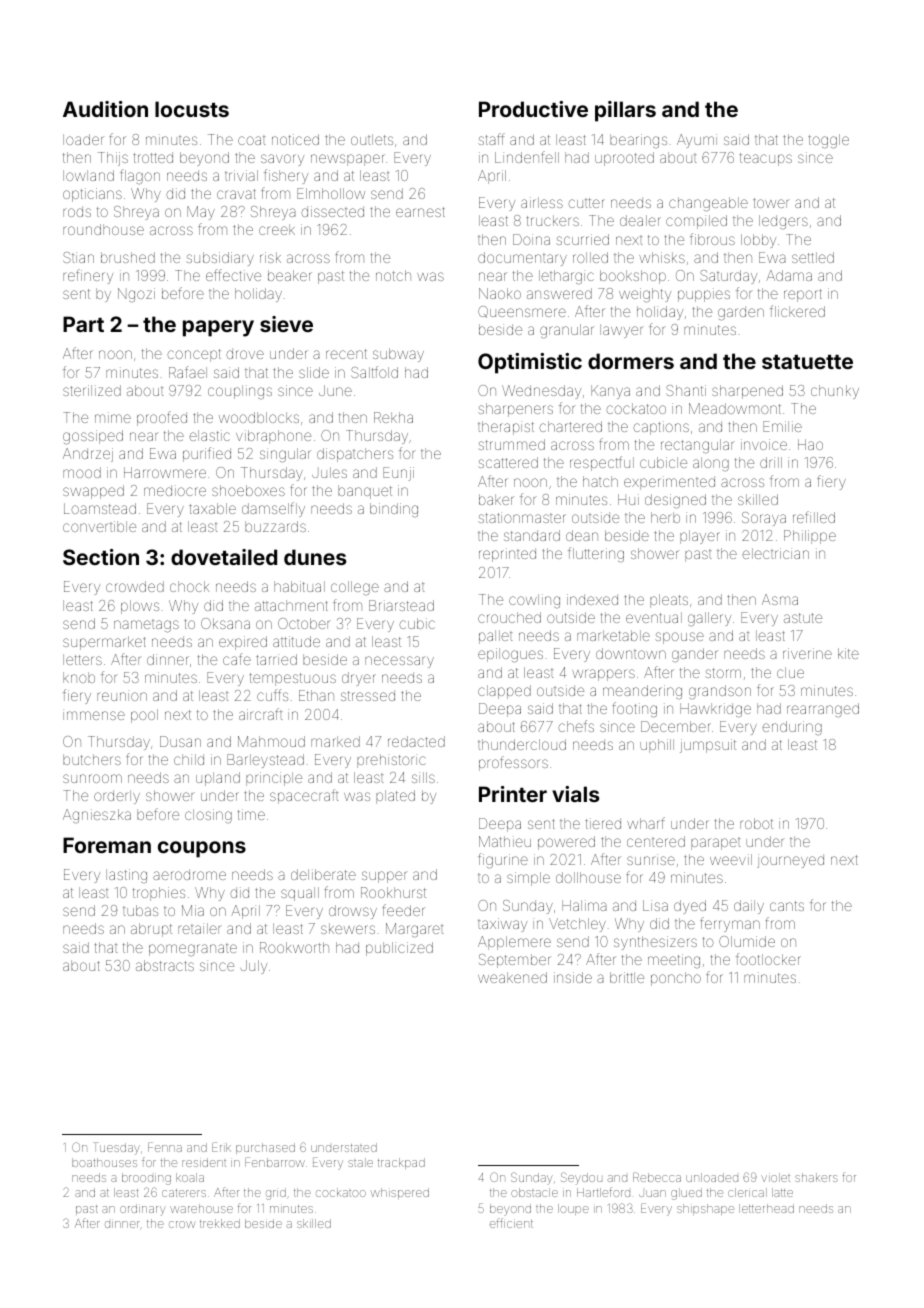 This screenshot has width=924, height=1308. I want to click on trackpad, so click(401, 1163).
